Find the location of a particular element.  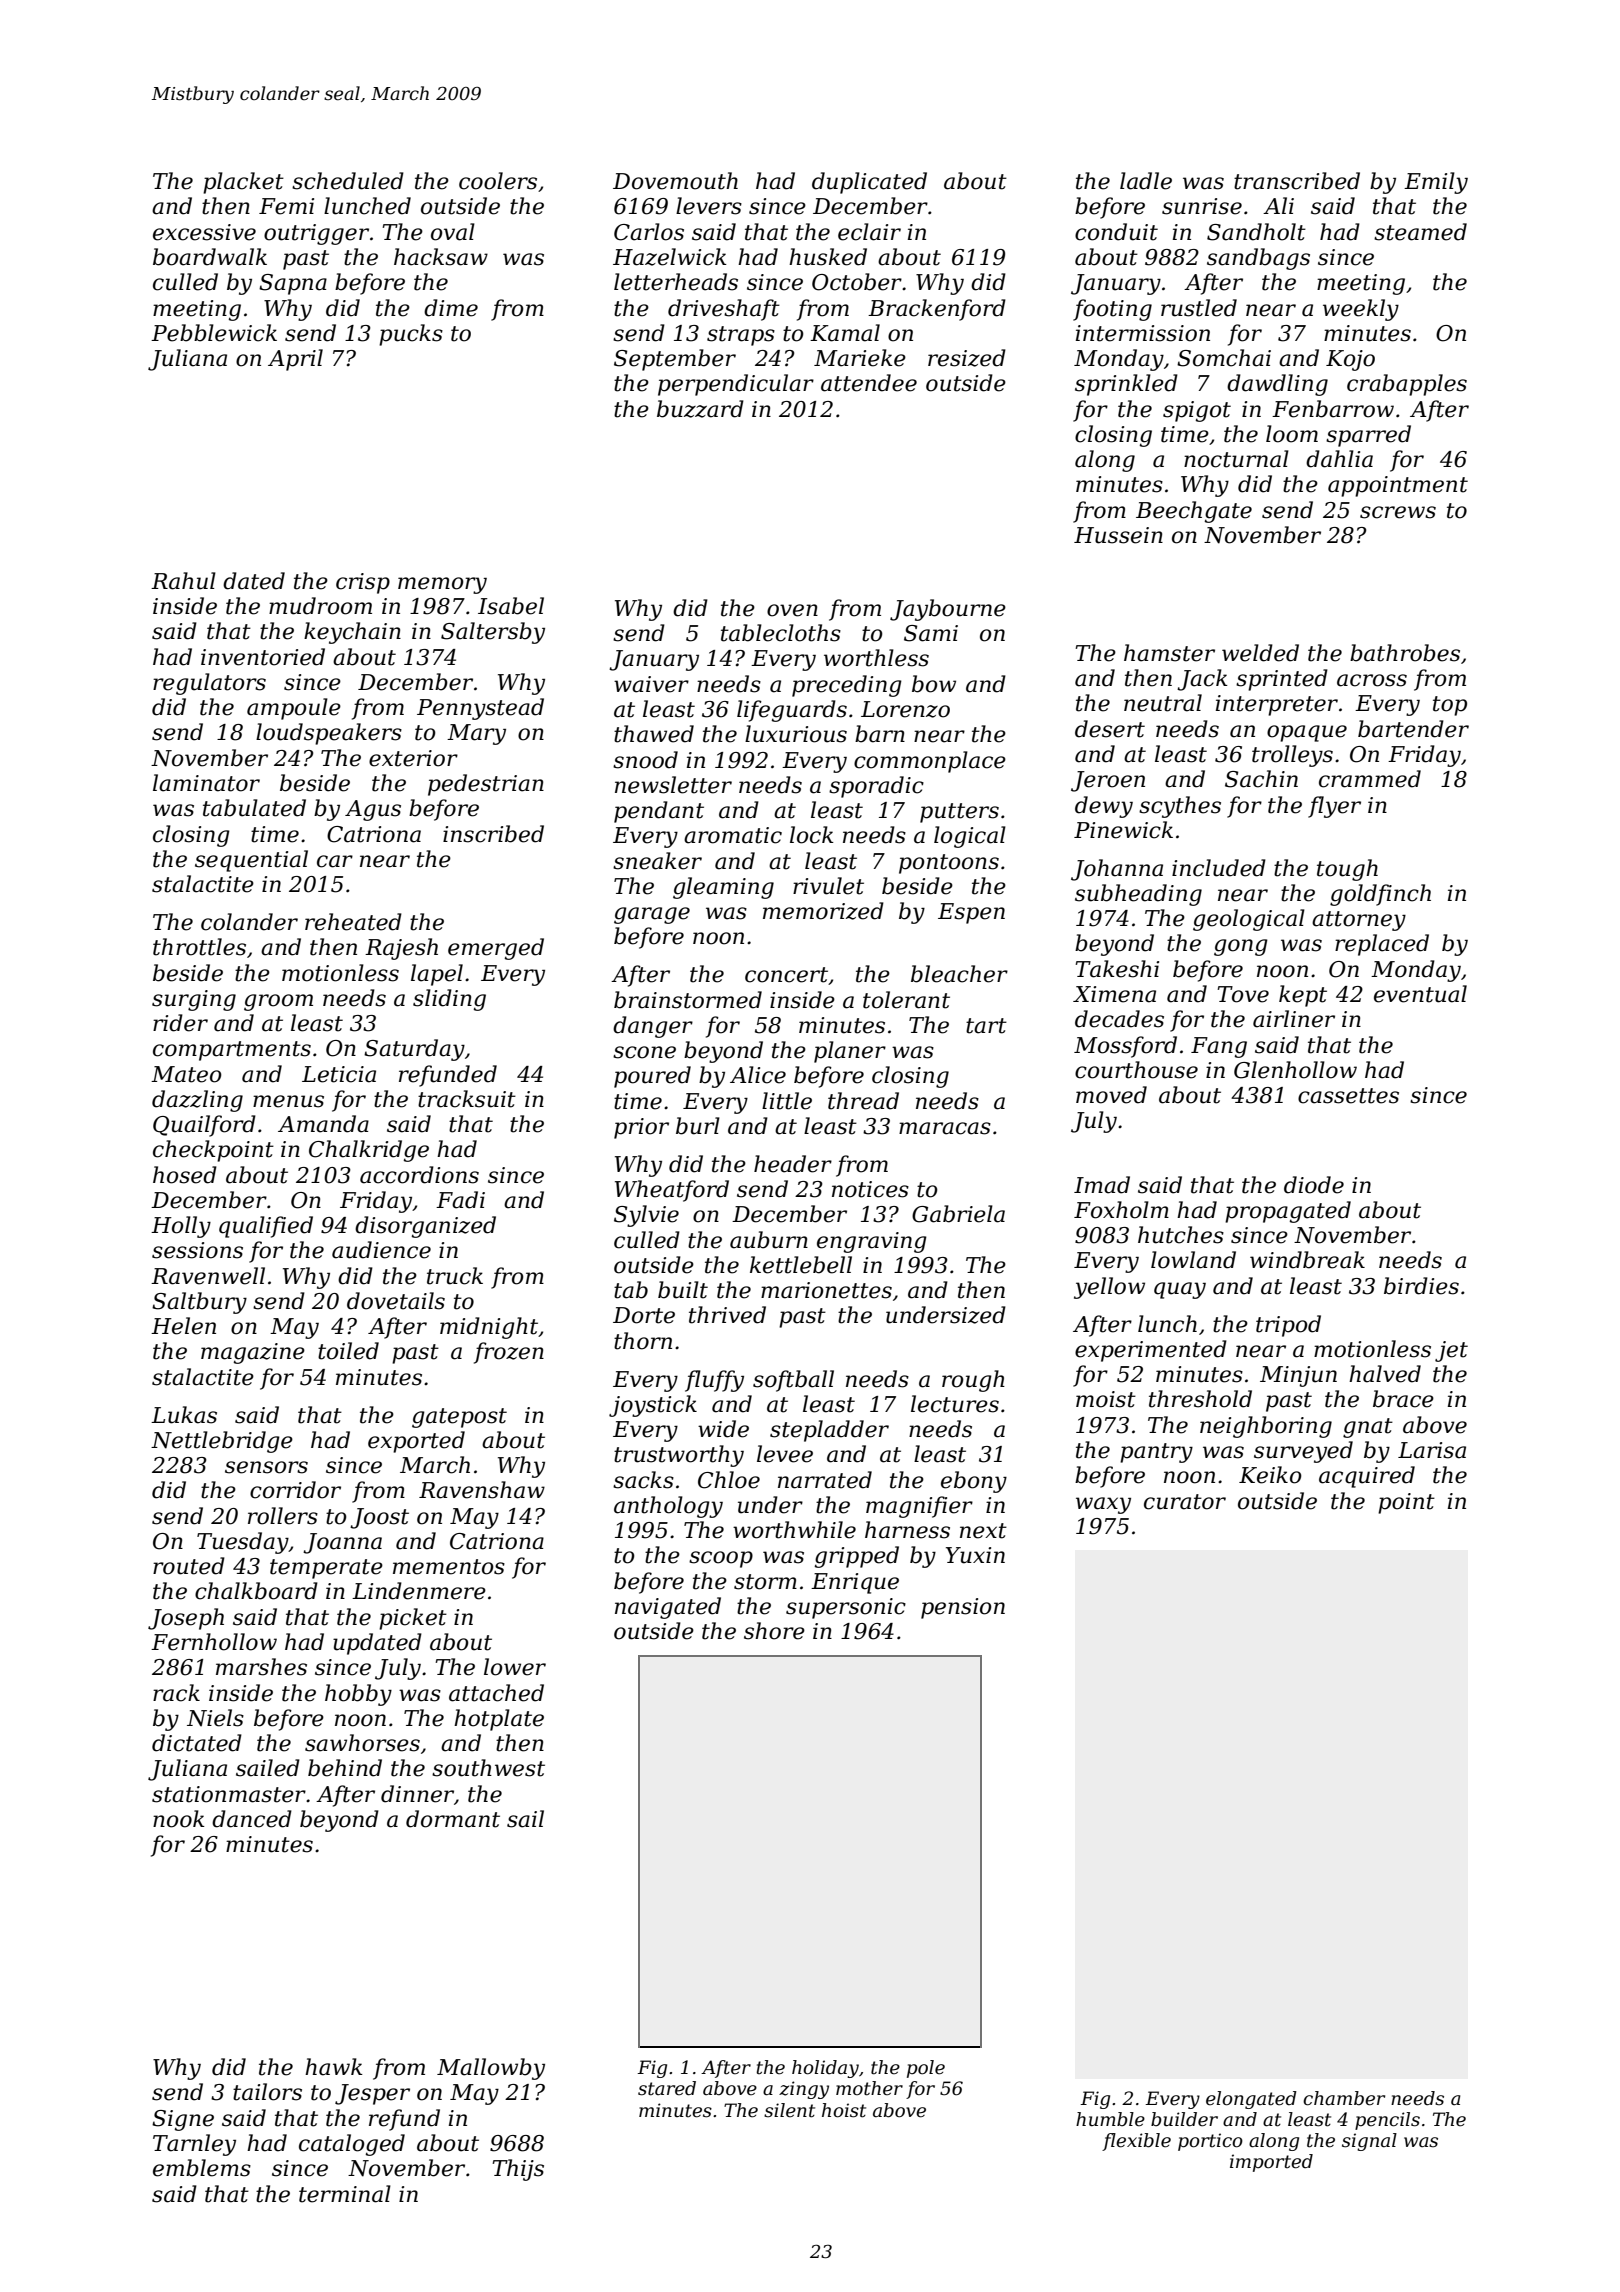

attendee is located at coordinates (869, 383).
